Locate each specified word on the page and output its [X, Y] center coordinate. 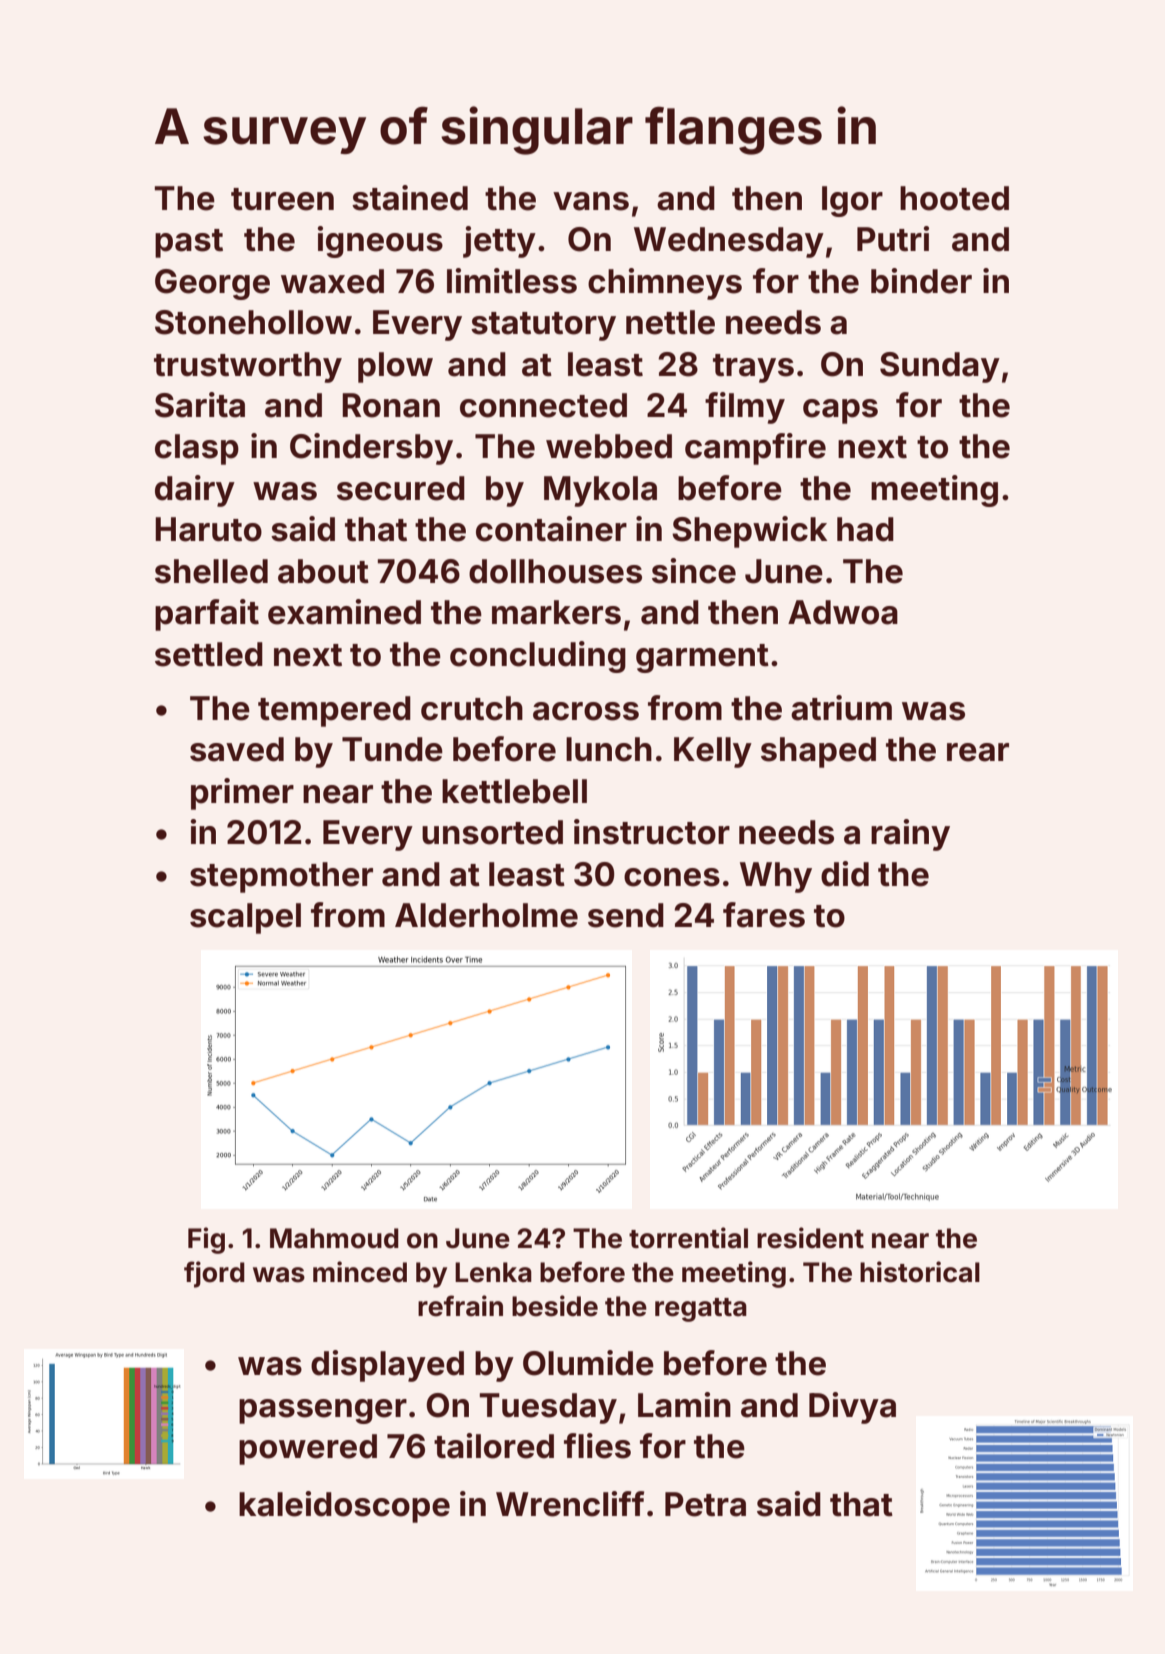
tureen [282, 199]
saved [237, 749]
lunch [609, 749]
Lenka [493, 1272]
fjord [214, 1274]
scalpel [245, 918]
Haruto [208, 529]
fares [764, 915]
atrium [841, 708]
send [626, 915]
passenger [323, 1411]
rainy [910, 835]
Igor [852, 201]
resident [810, 1238]
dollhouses [555, 571]
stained [410, 198]
